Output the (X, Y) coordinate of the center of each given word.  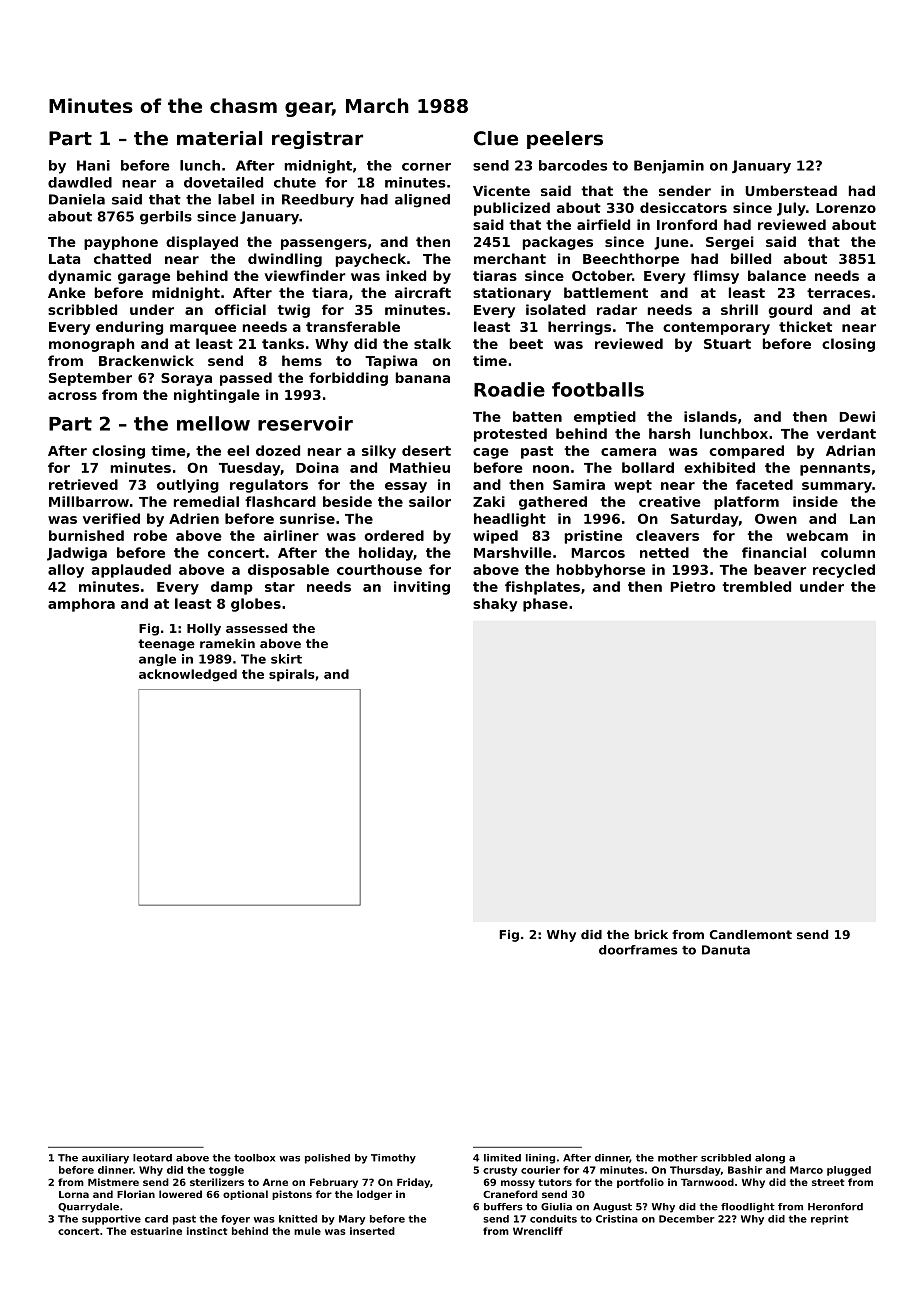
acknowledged (188, 675)
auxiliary (105, 1159)
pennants (835, 469)
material (219, 138)
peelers (565, 140)
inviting (422, 588)
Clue (496, 138)
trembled (756, 586)
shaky (495, 605)
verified (111, 518)
